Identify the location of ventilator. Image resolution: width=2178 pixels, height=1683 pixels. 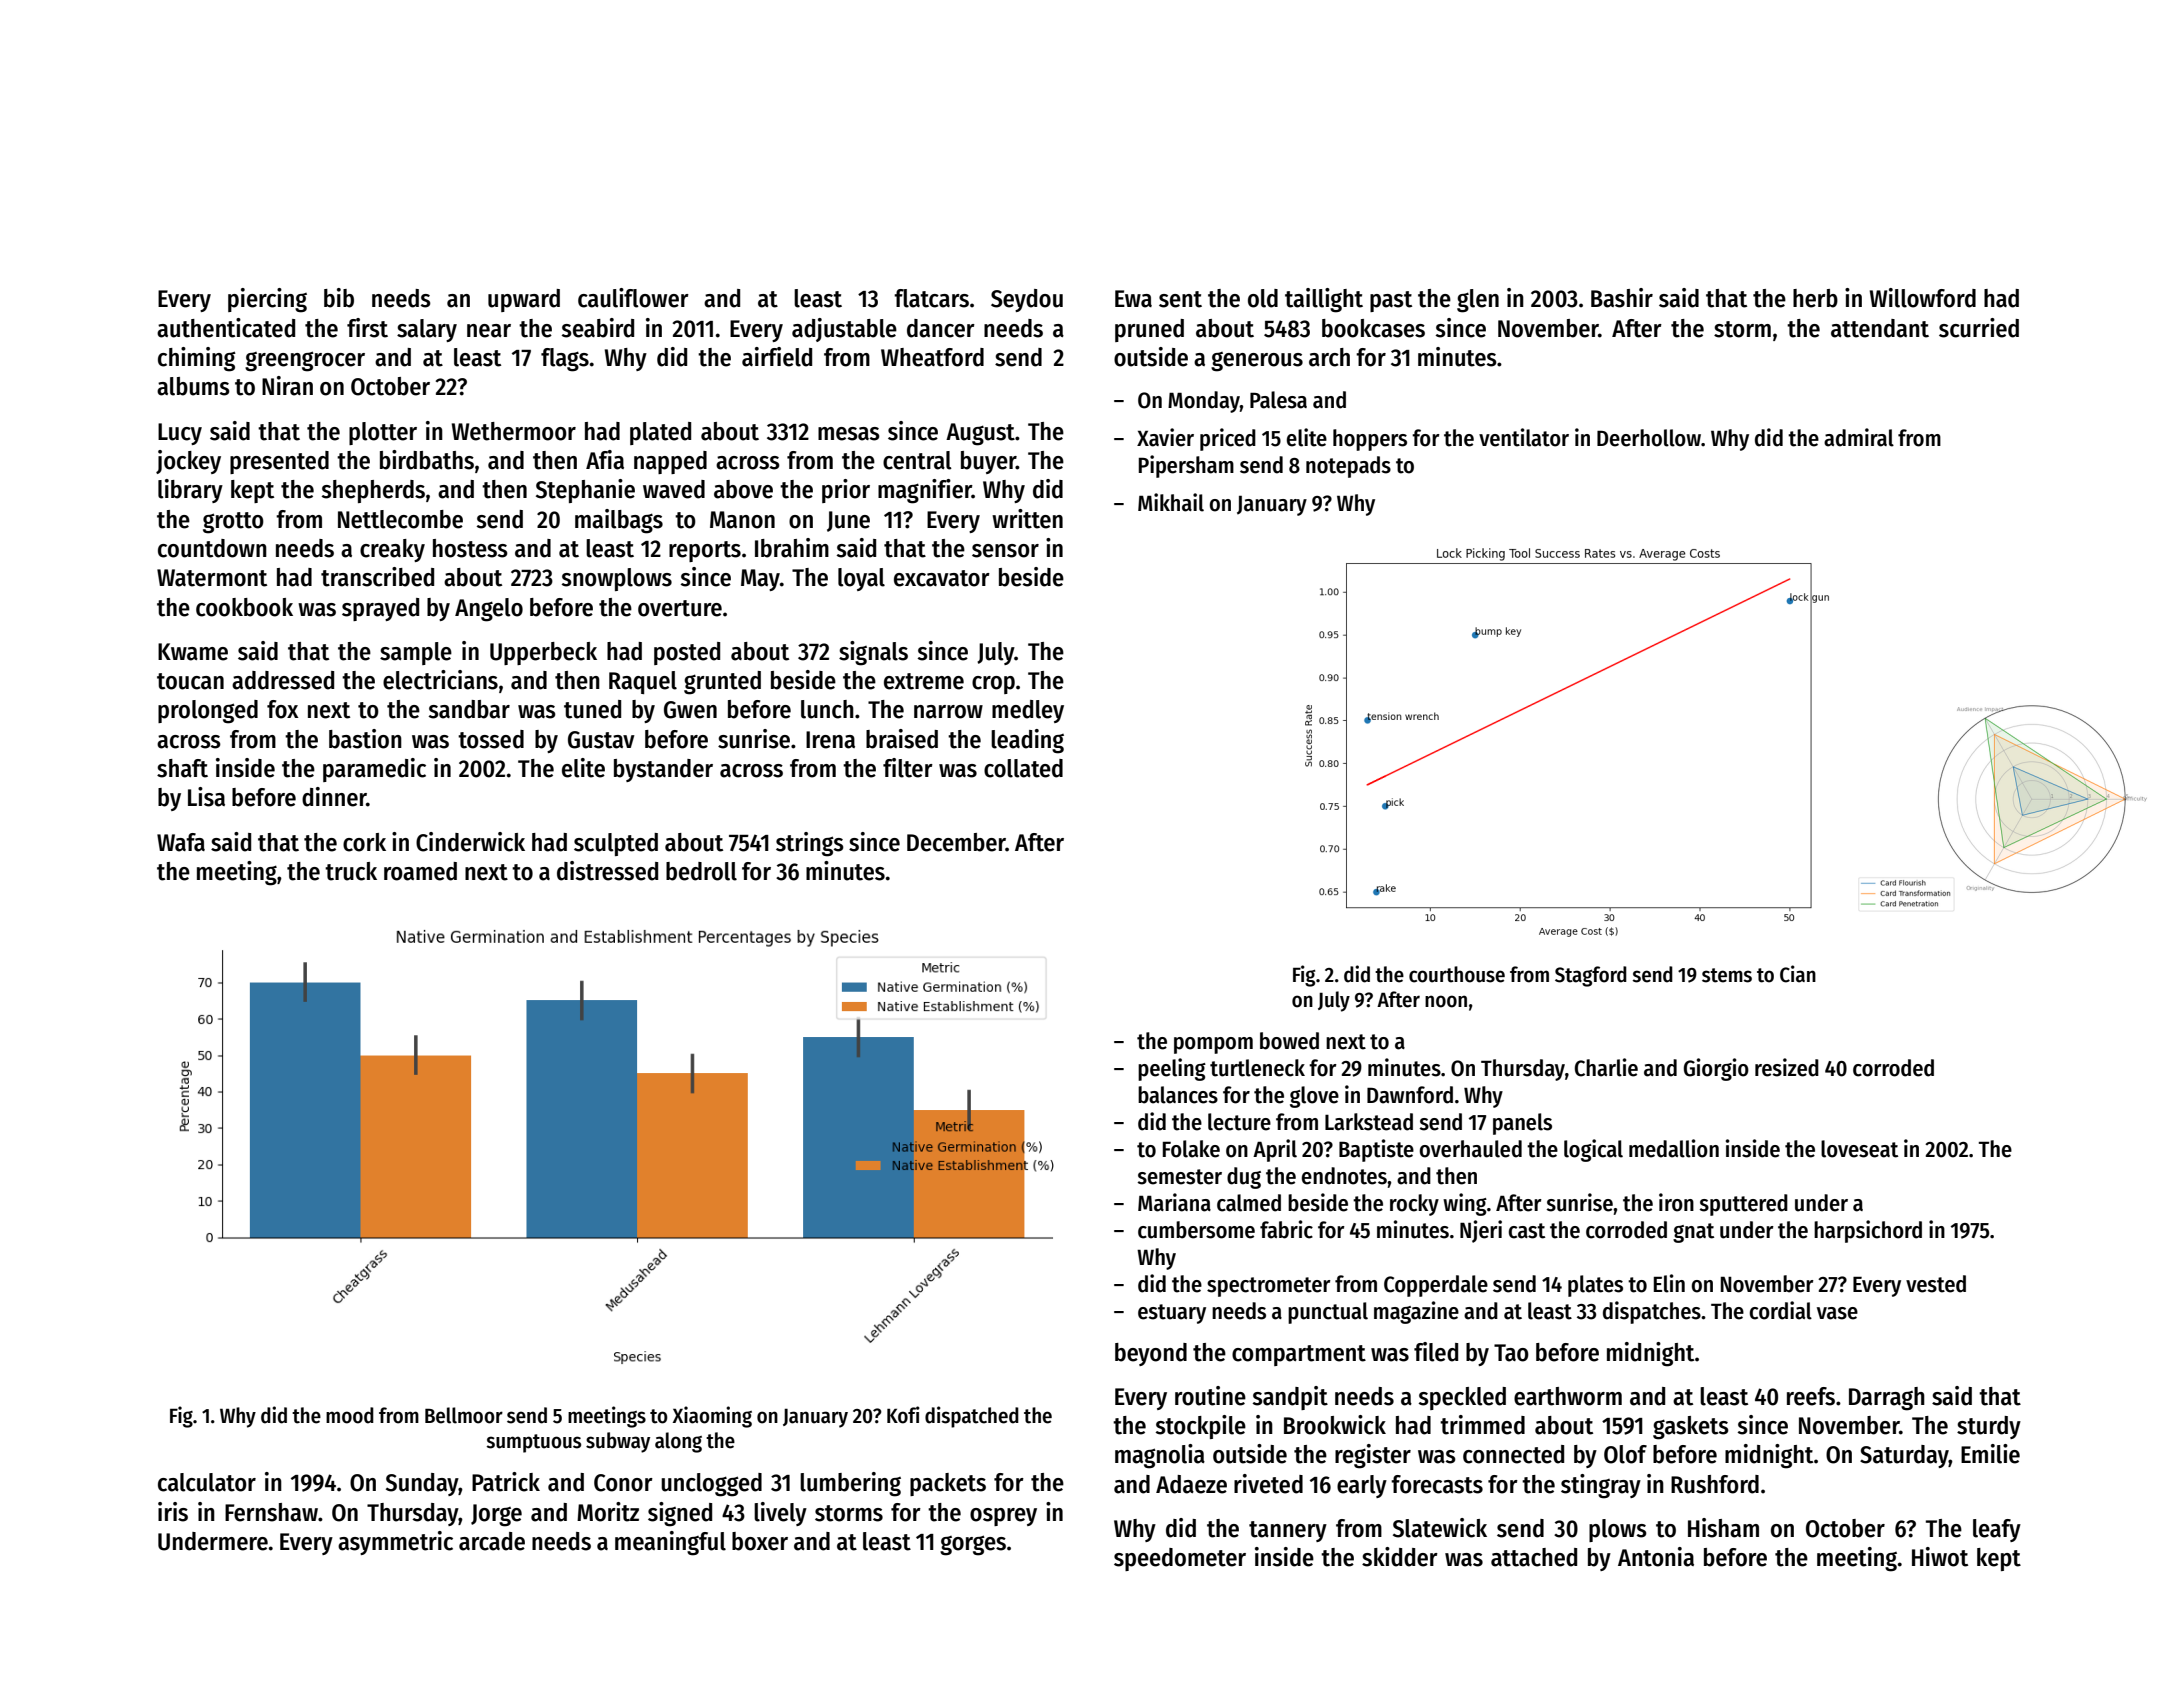
(1524, 437).
